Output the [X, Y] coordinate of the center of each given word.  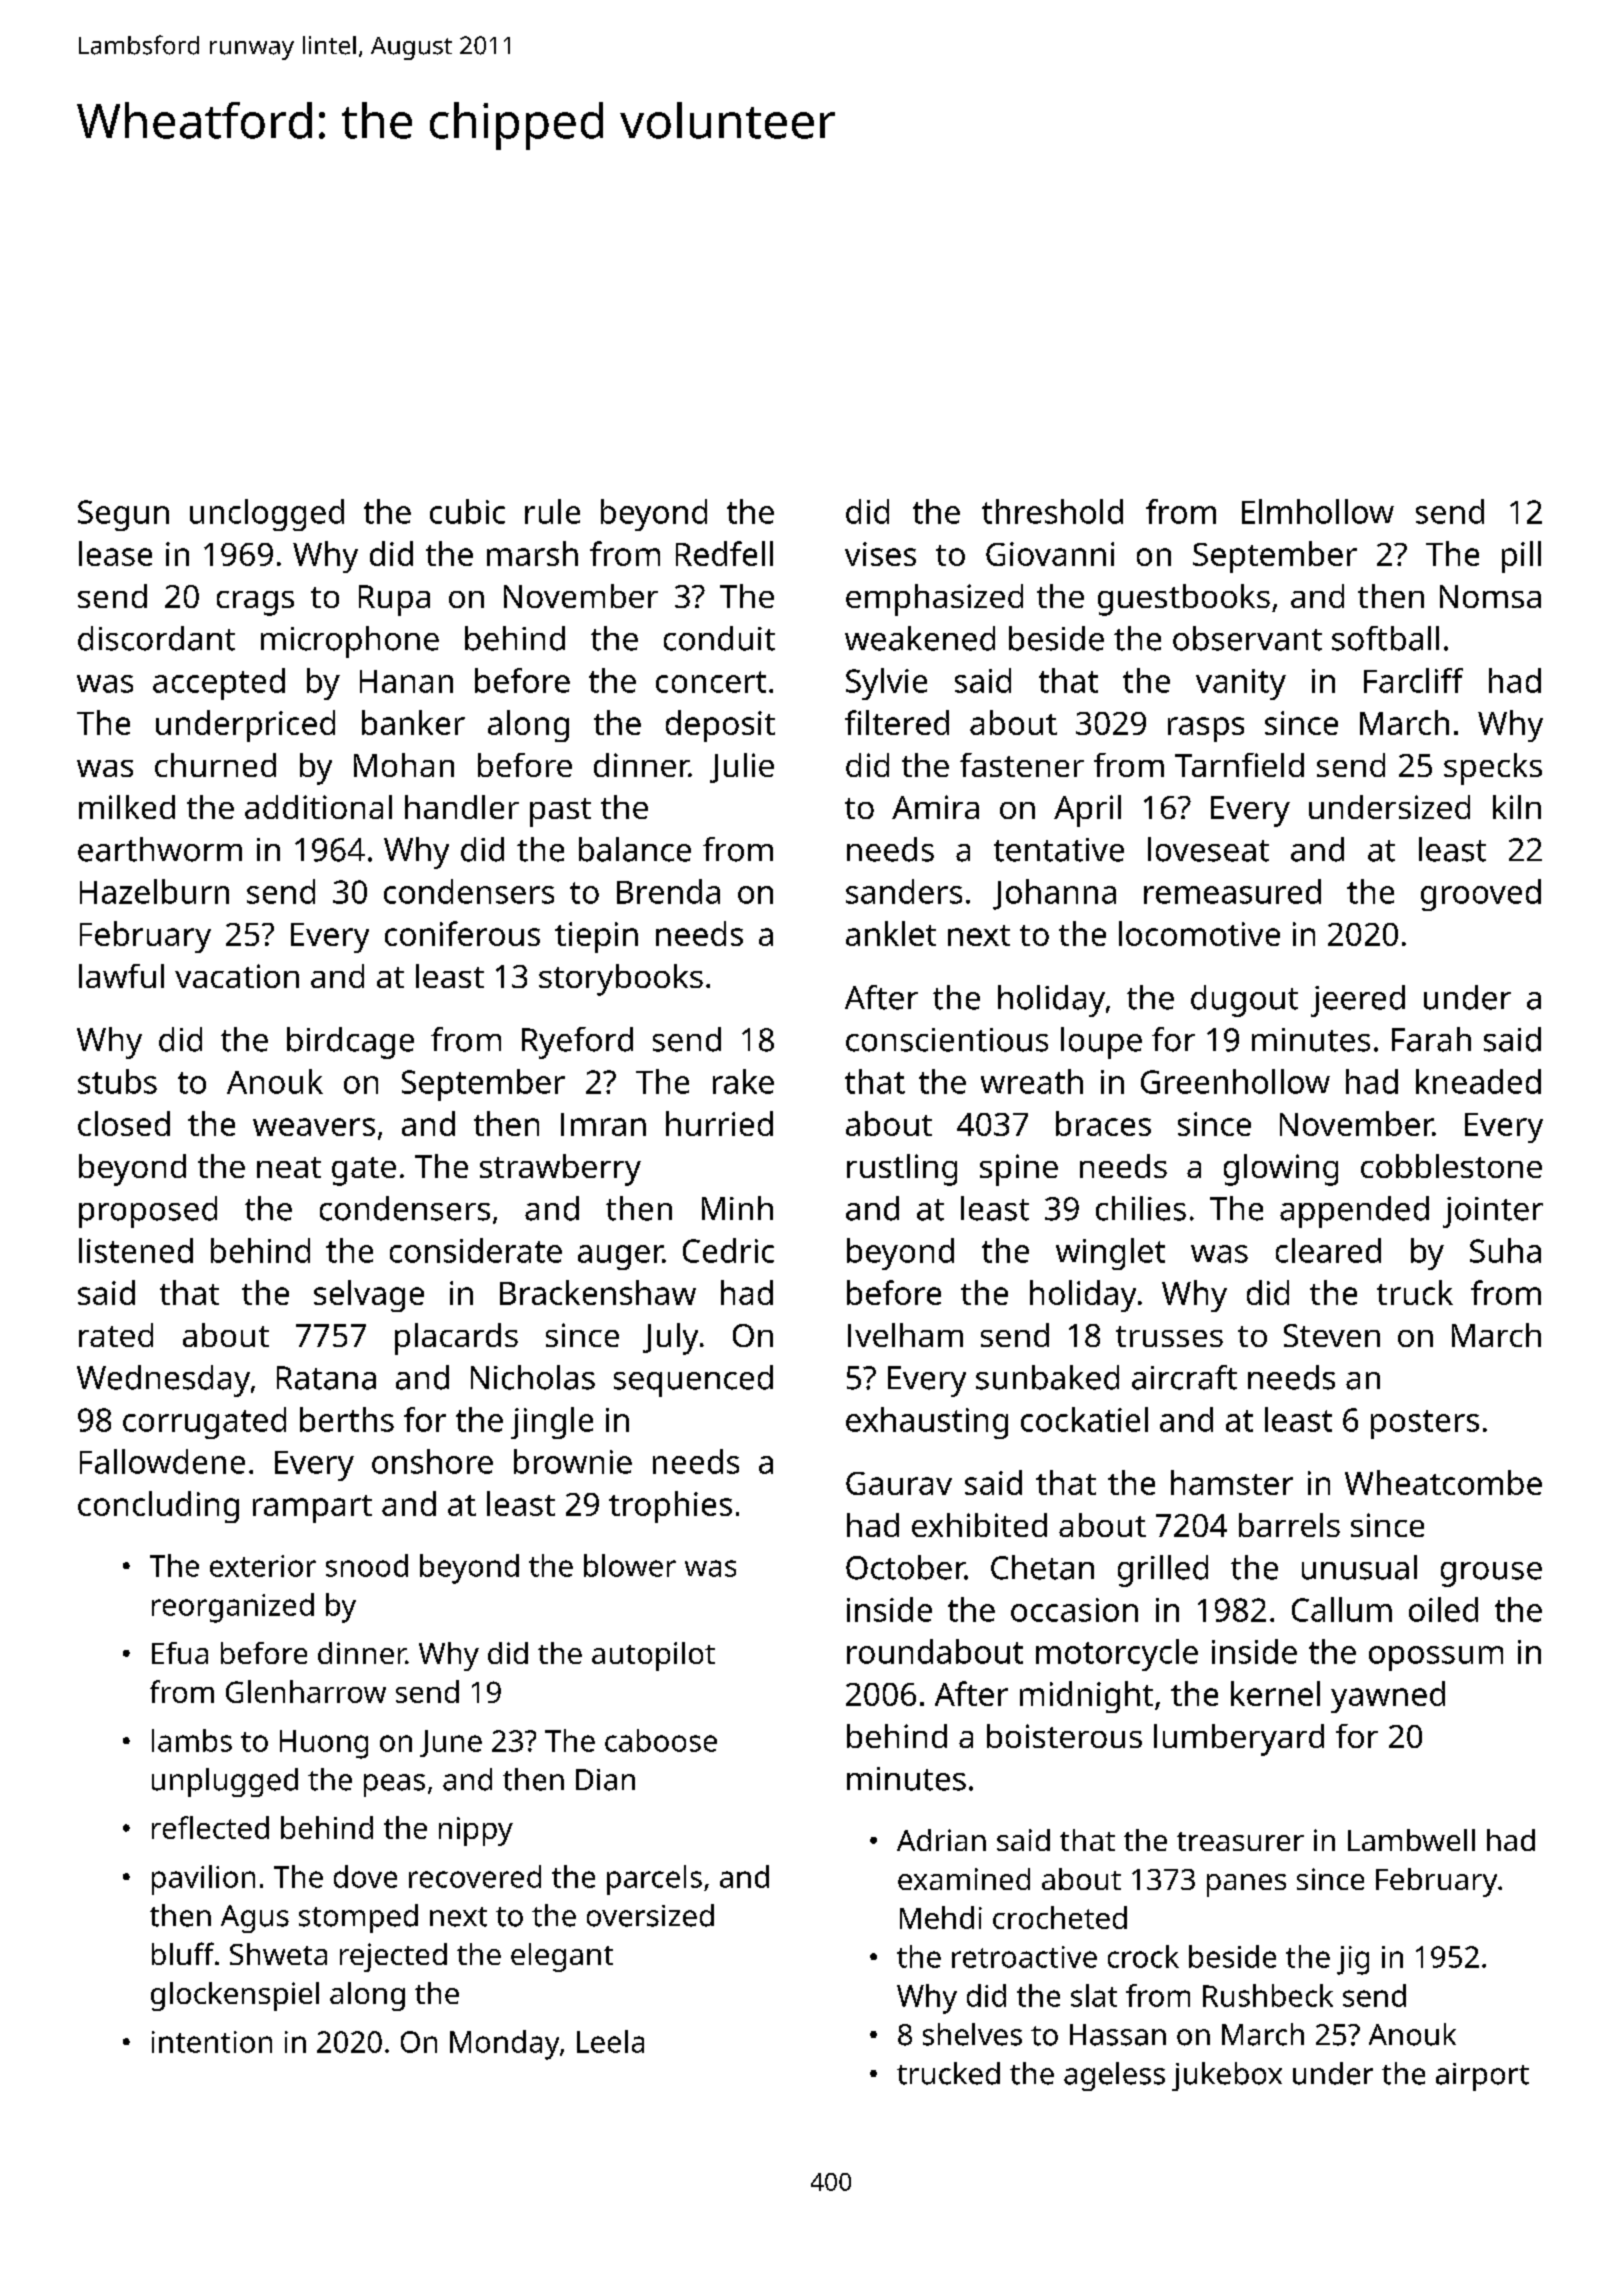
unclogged [267, 515]
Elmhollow [1318, 511]
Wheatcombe [1443, 1482]
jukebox [1227, 2076]
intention [212, 2042]
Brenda [668, 891]
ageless [1114, 2076]
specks [1493, 769]
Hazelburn [154, 891]
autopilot [653, 1656]
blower [630, 1565]
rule [552, 511]
